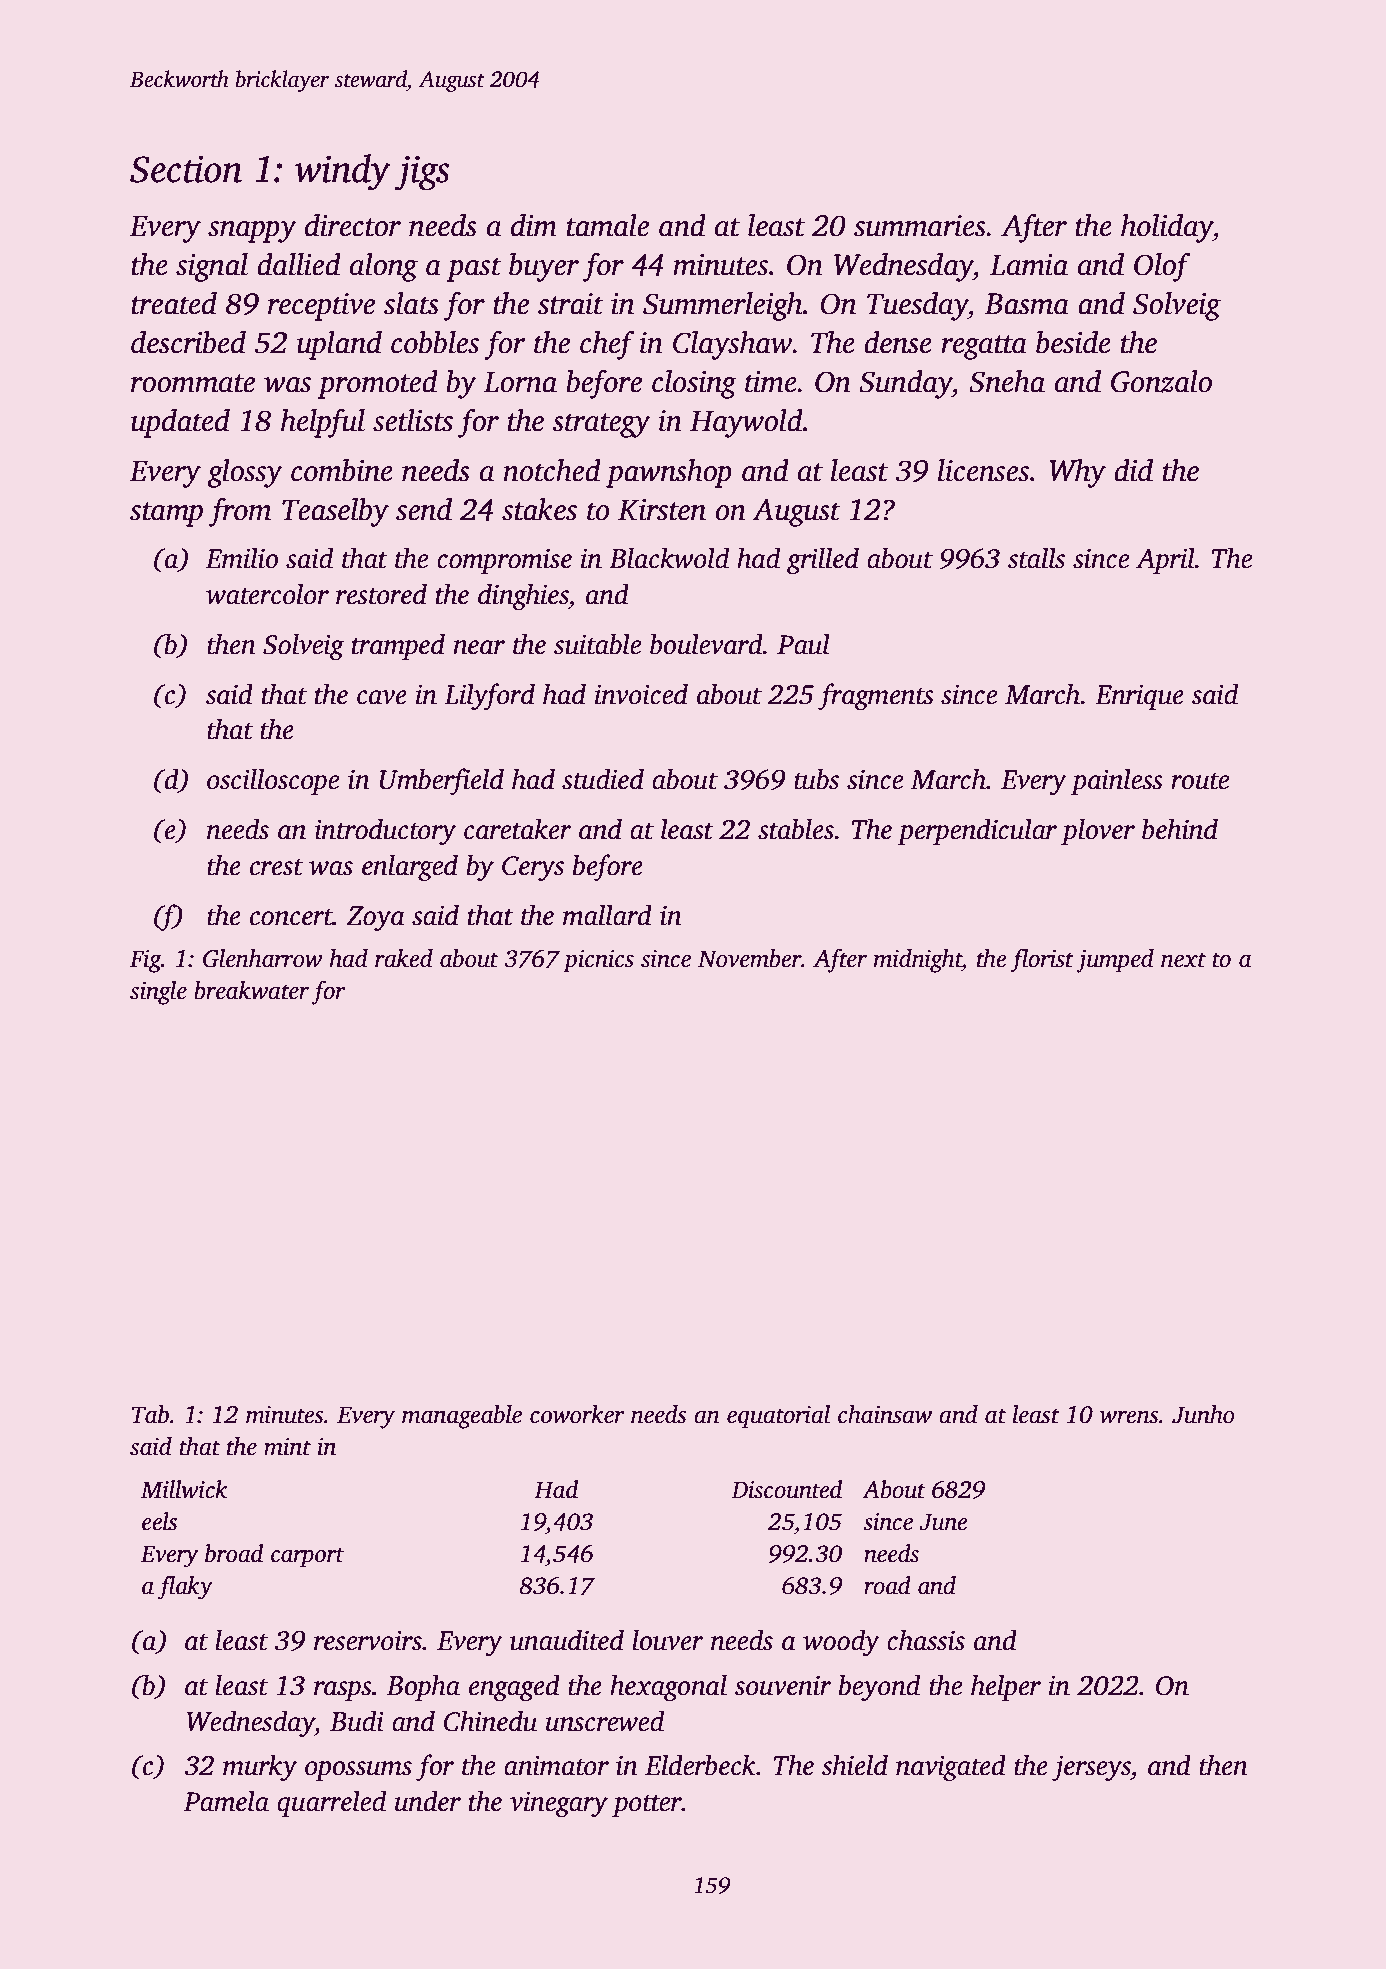 Image resolution: width=1386 pixels, height=1969 pixels. I want to click on florist, so click(1042, 960).
